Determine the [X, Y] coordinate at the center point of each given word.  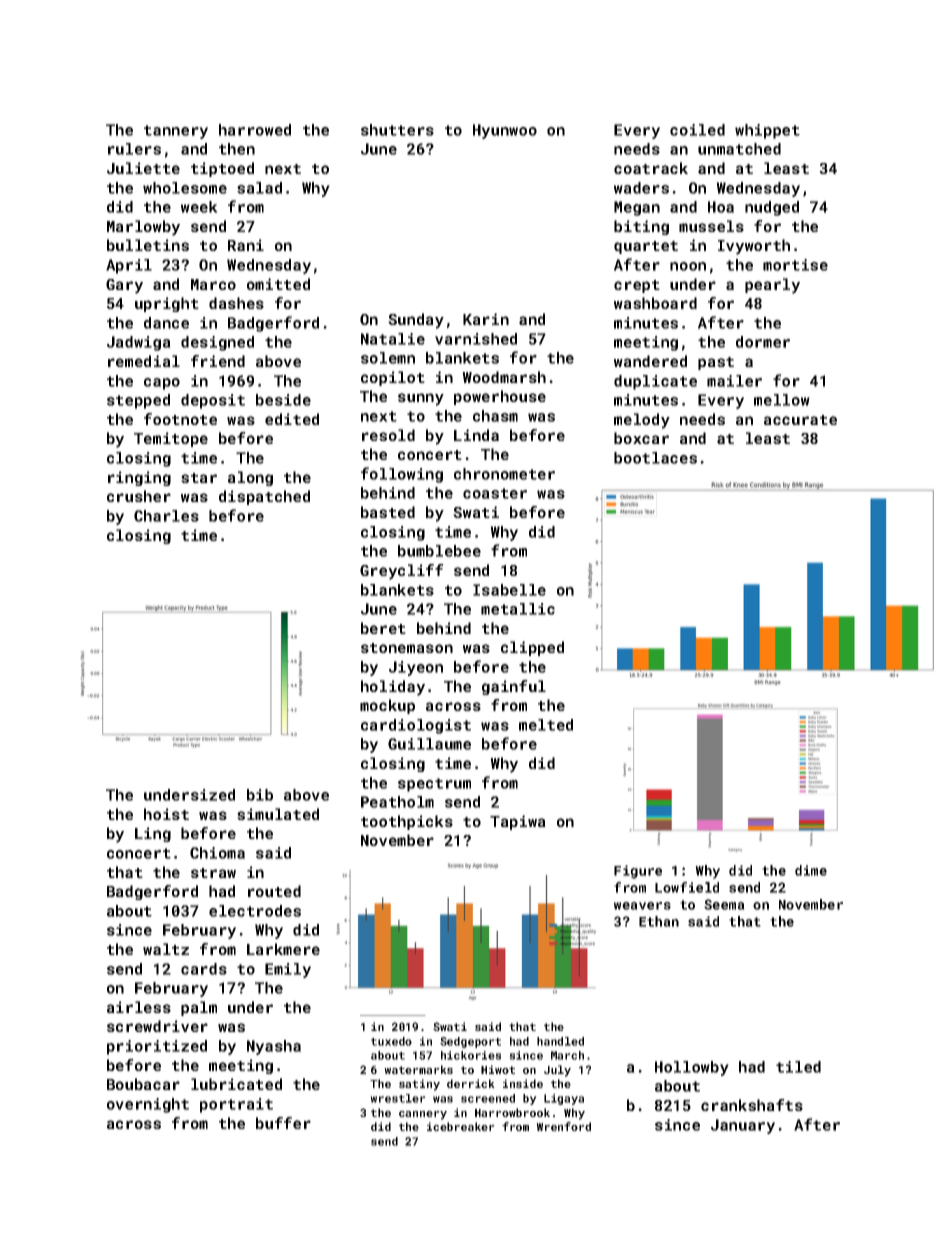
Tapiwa [518, 822]
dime [811, 870]
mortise [795, 265]
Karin [486, 319]
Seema [724, 904]
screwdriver [157, 1026]
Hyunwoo [505, 131]
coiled [697, 130]
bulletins [148, 245]
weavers [642, 906]
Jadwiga [139, 343]
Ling [153, 834]
